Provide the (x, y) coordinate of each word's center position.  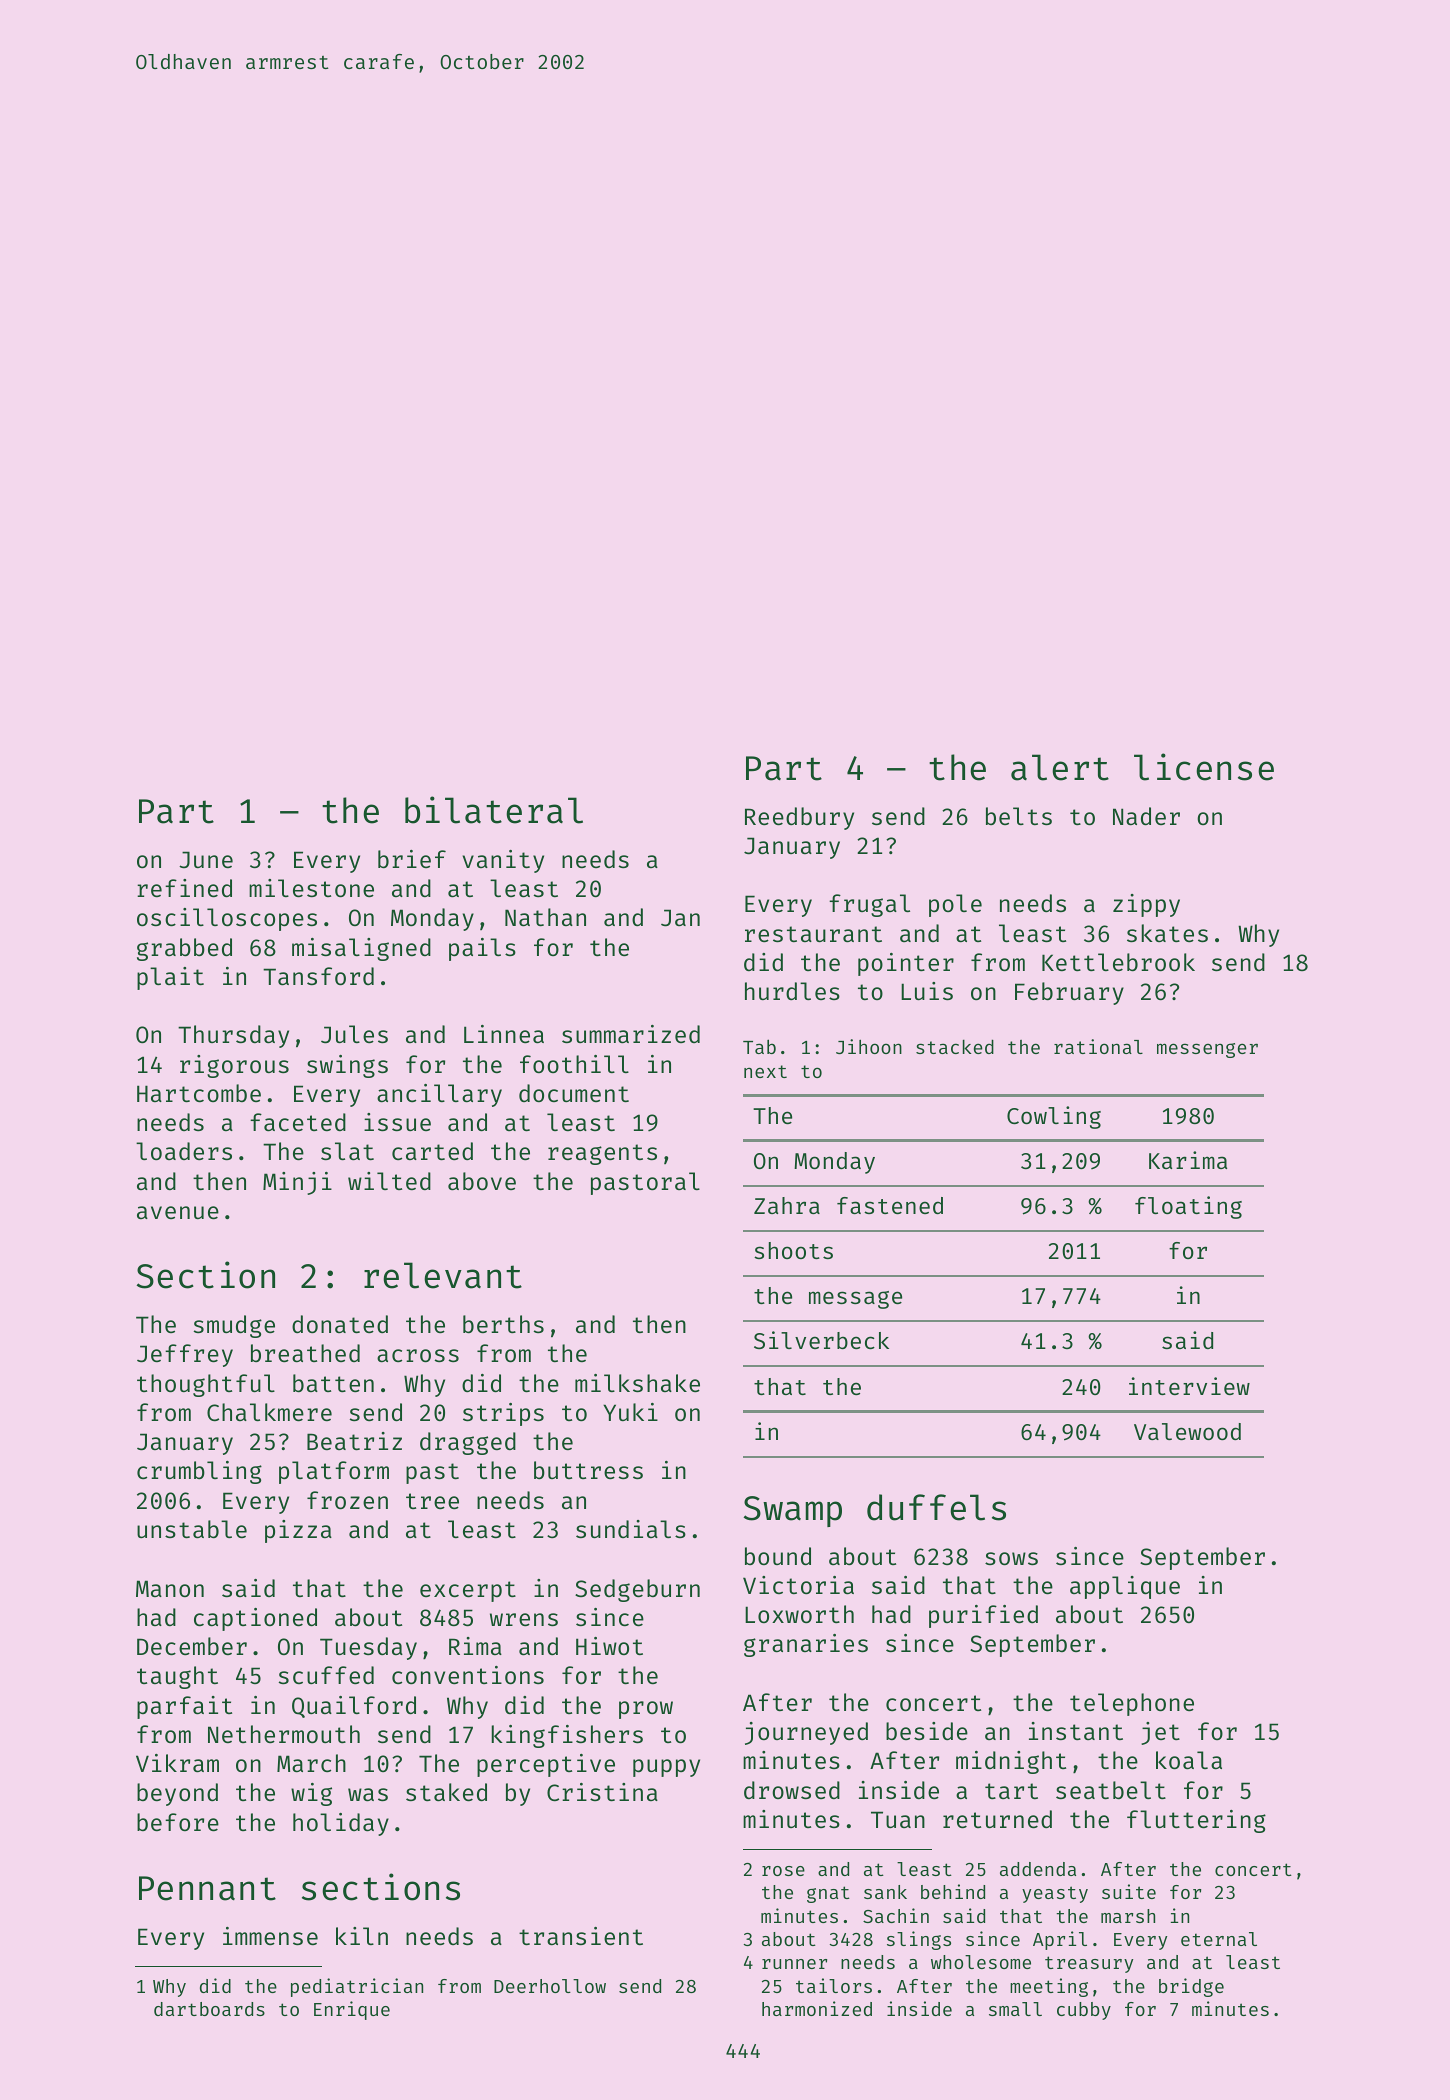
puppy (666, 1768)
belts (1019, 816)
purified (983, 1616)
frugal (869, 905)
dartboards (209, 2009)
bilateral (494, 810)
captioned (255, 1619)
